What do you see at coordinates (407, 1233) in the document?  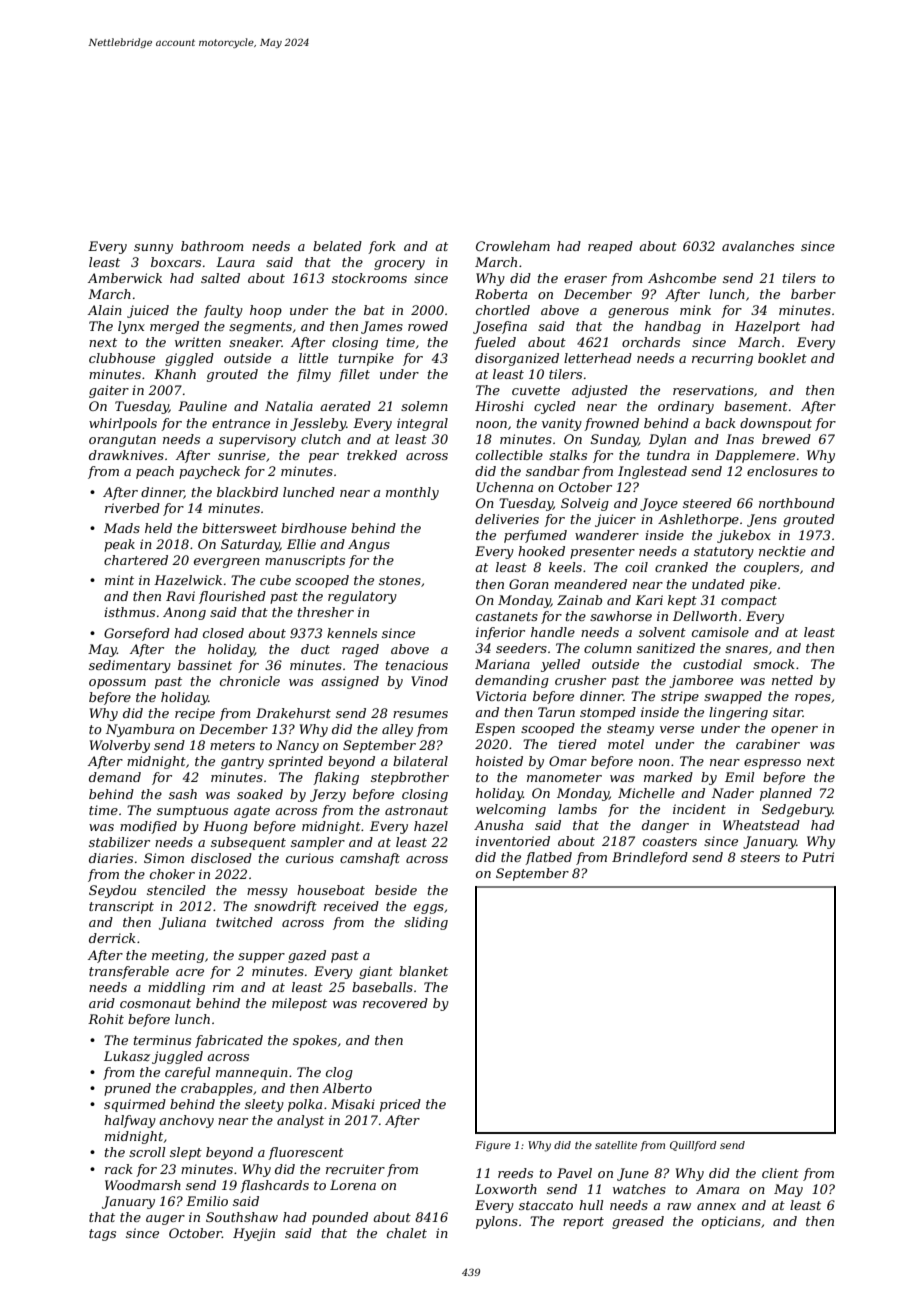 I see `chalet` at bounding box center [407, 1233].
